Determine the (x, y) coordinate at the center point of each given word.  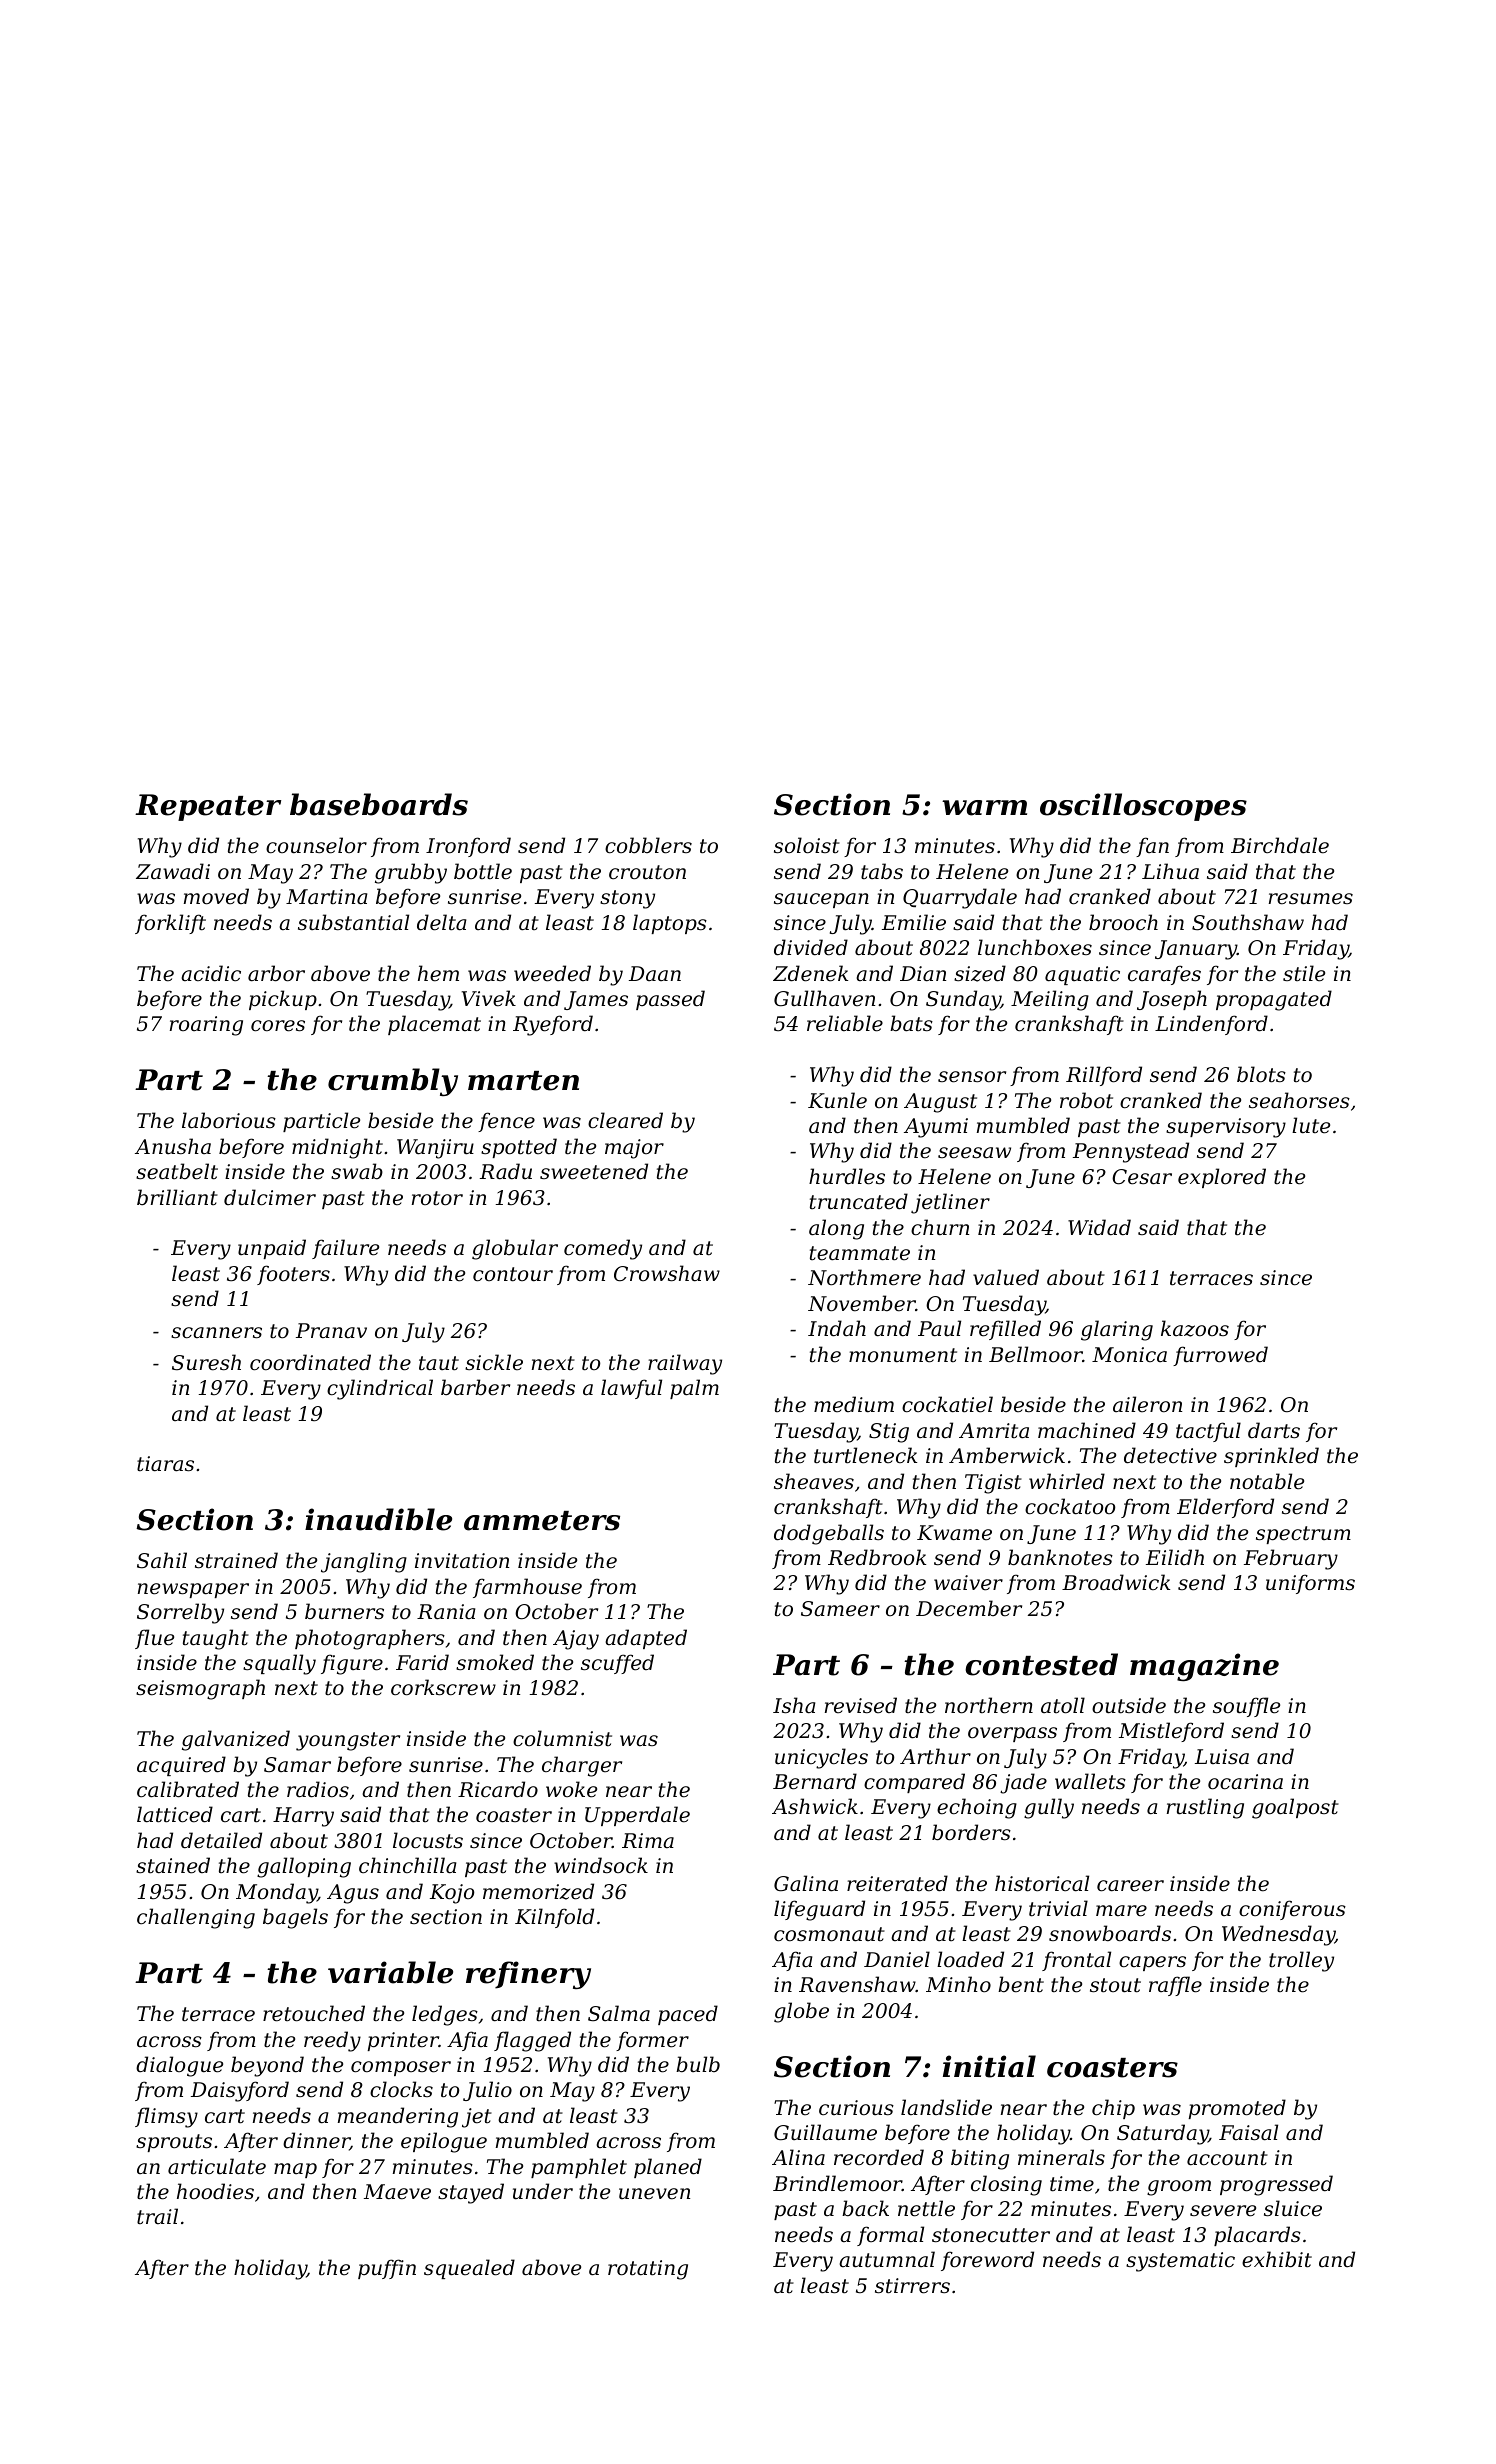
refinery (528, 1975)
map (295, 2170)
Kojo (452, 1894)
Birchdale (1280, 845)
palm (694, 1389)
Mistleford (1171, 1732)
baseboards (379, 804)
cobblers (648, 845)
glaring (1117, 1330)
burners (344, 1611)
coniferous (1292, 1910)
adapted (646, 1639)
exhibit (1277, 2259)
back (865, 2208)
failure (345, 1249)
